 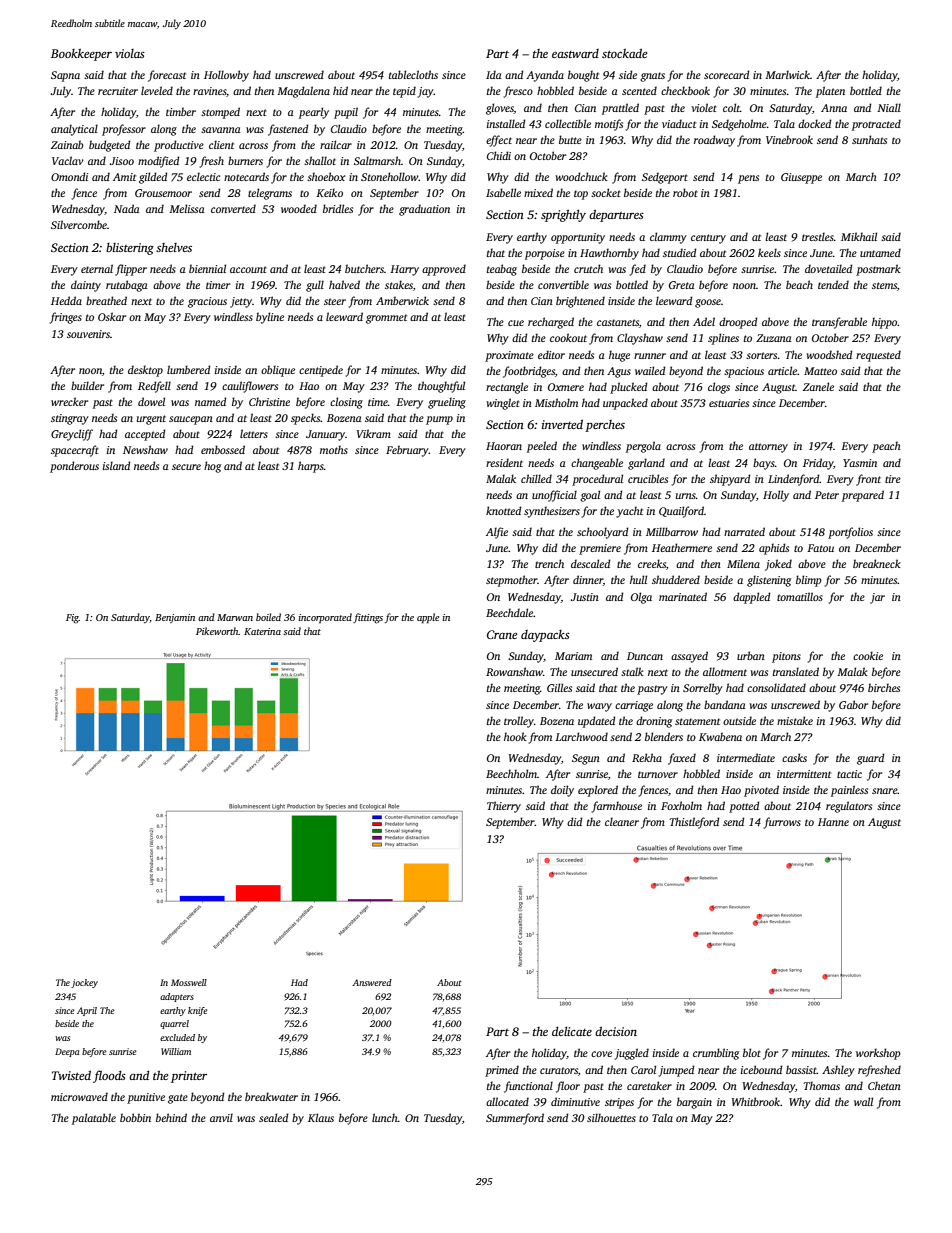 I want to click on woodchuck, so click(x=582, y=176).
